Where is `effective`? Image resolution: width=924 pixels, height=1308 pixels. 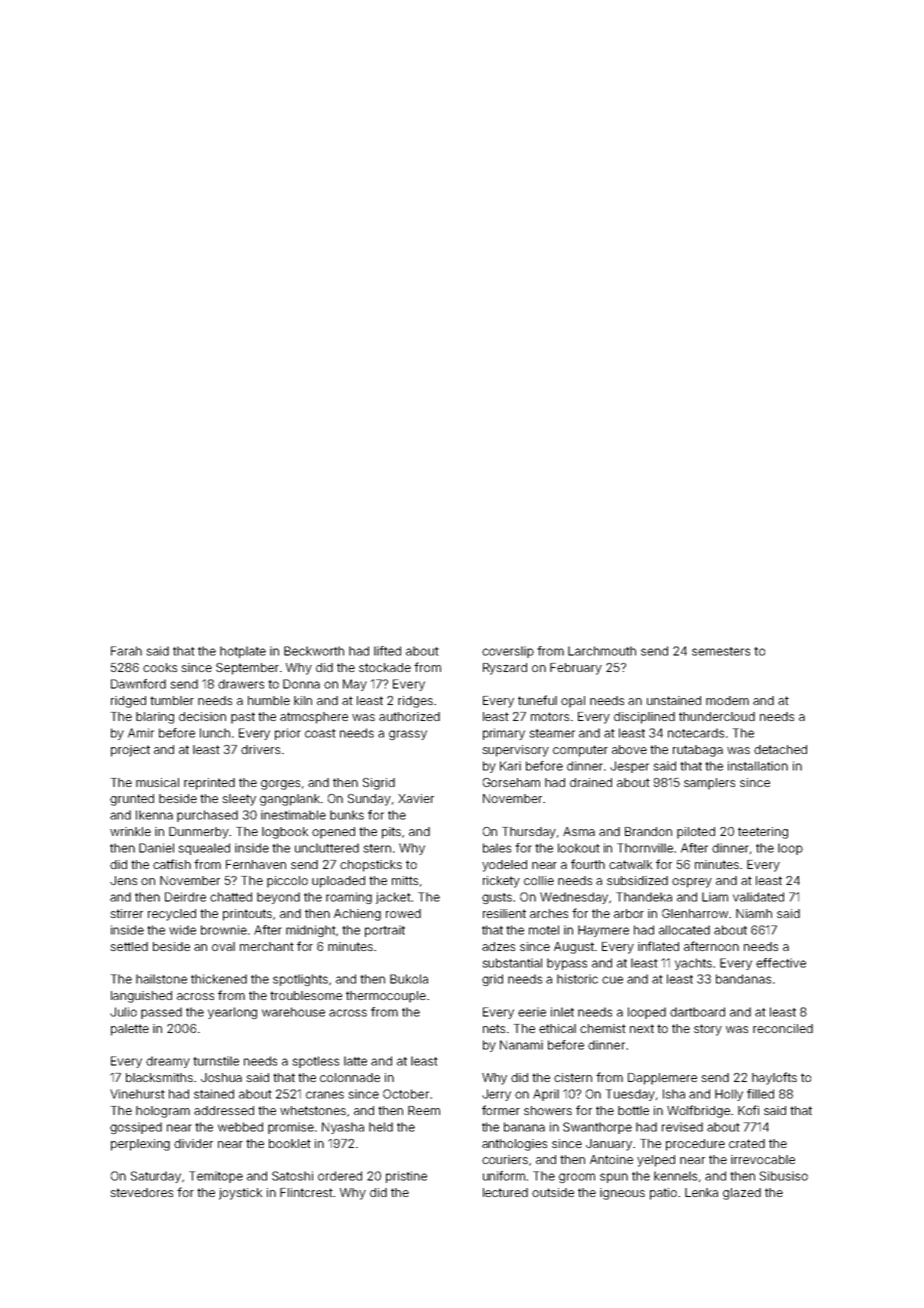 effective is located at coordinates (781, 963).
